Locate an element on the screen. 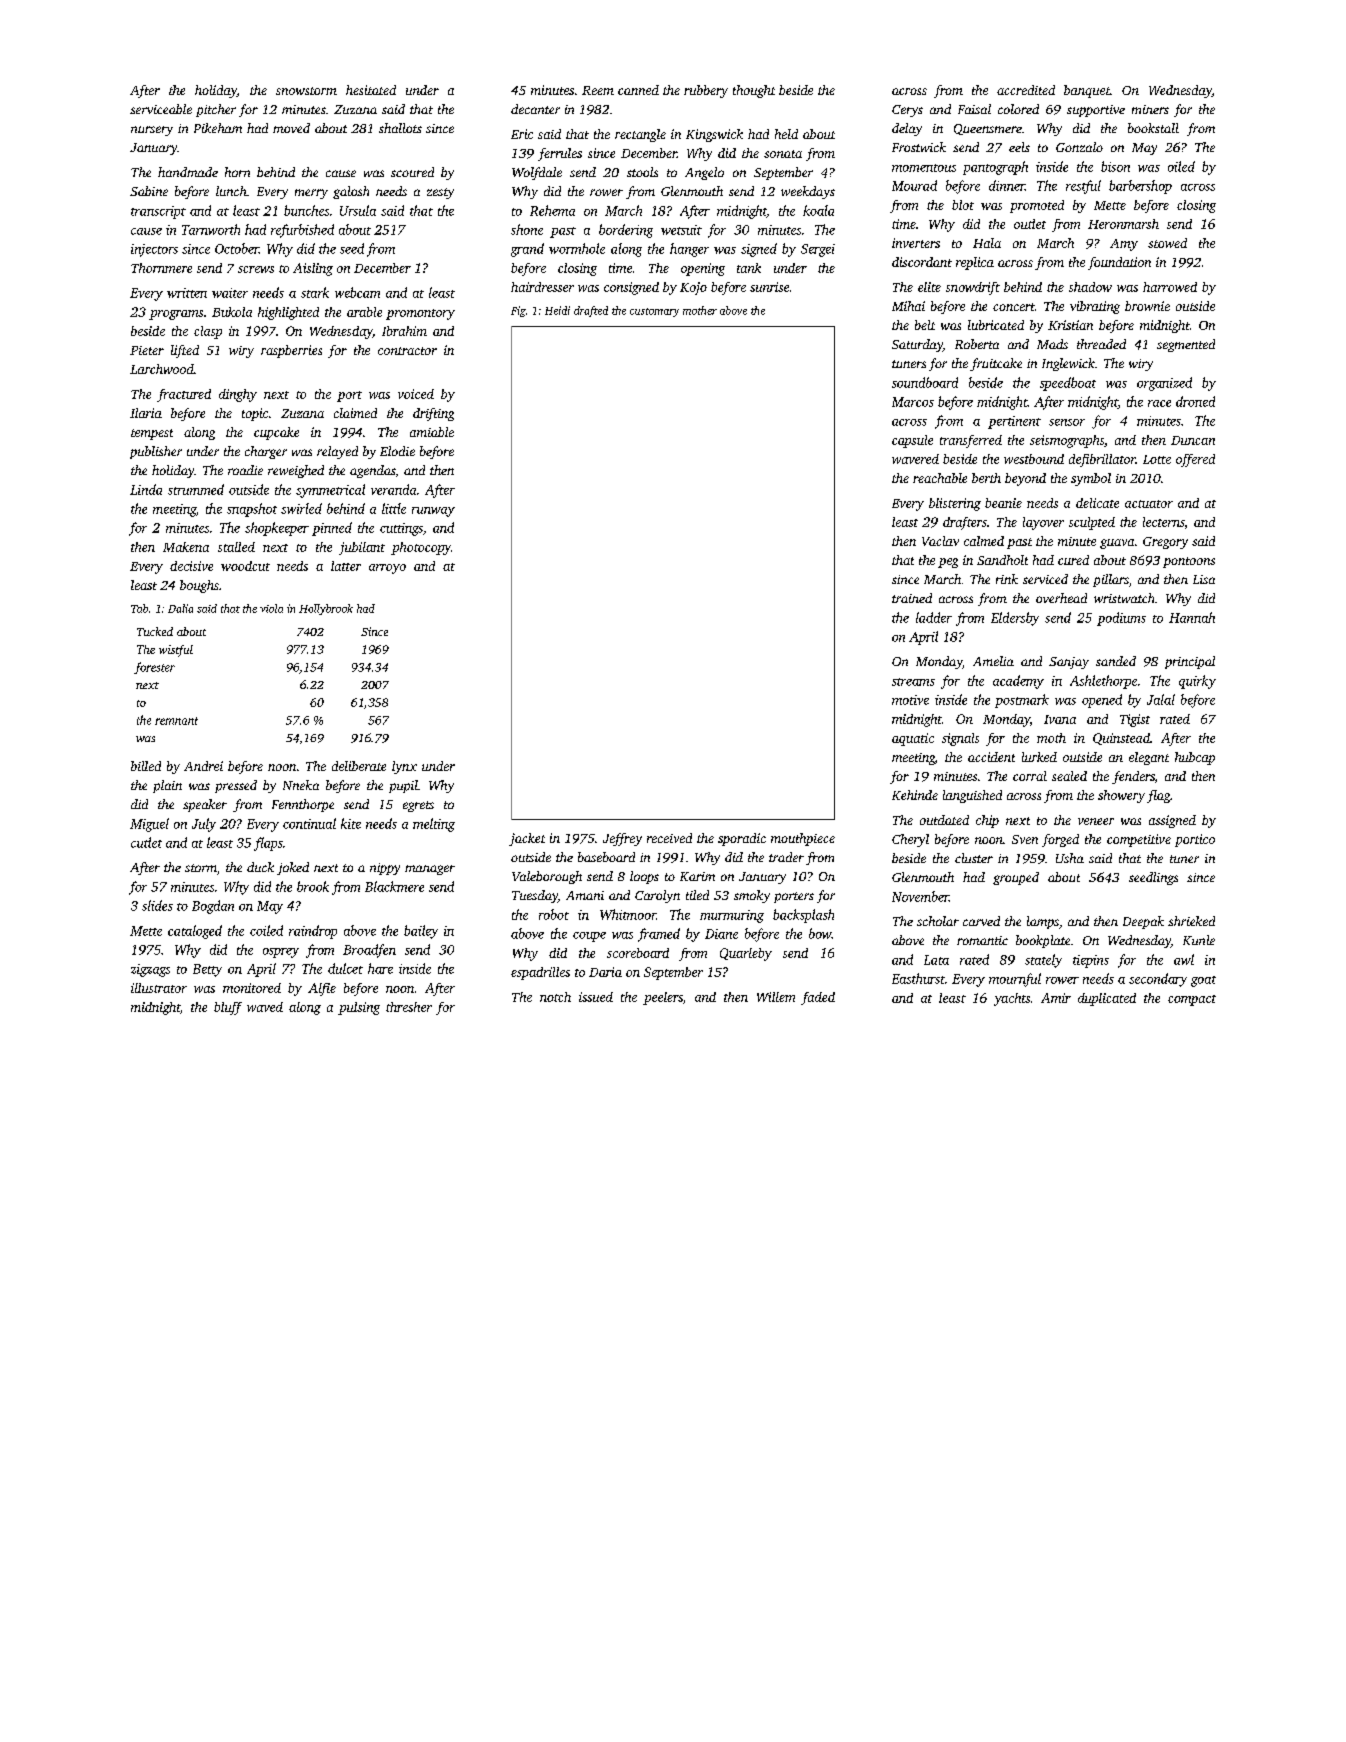 This screenshot has height=1742, width=1346. slides is located at coordinates (157, 905).
